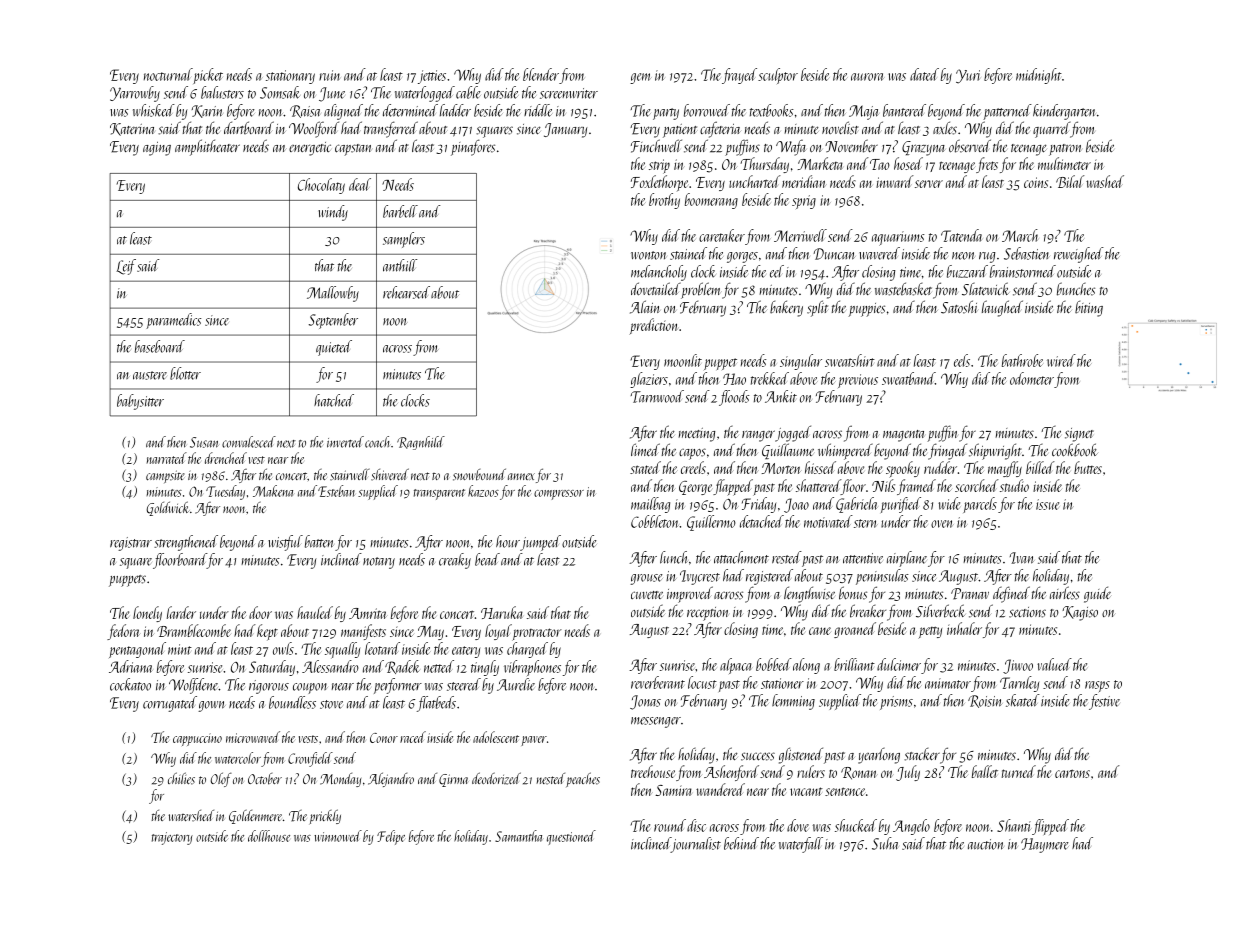 This screenshot has height=952, width=1233. What do you see at coordinates (541, 74) in the screenshot?
I see `blender` at bounding box center [541, 74].
